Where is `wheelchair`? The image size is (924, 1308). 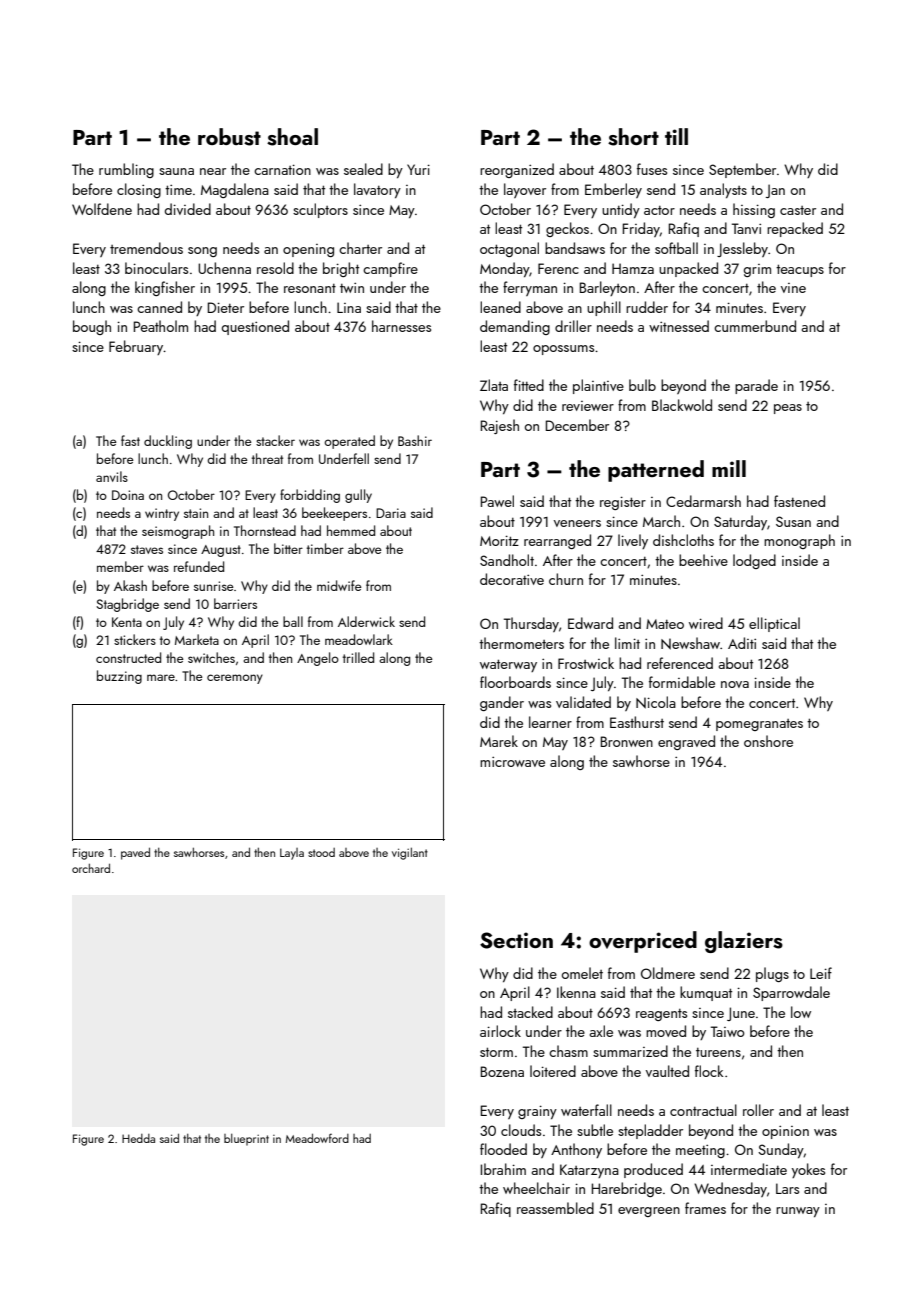 wheelchair is located at coordinates (536, 1188).
